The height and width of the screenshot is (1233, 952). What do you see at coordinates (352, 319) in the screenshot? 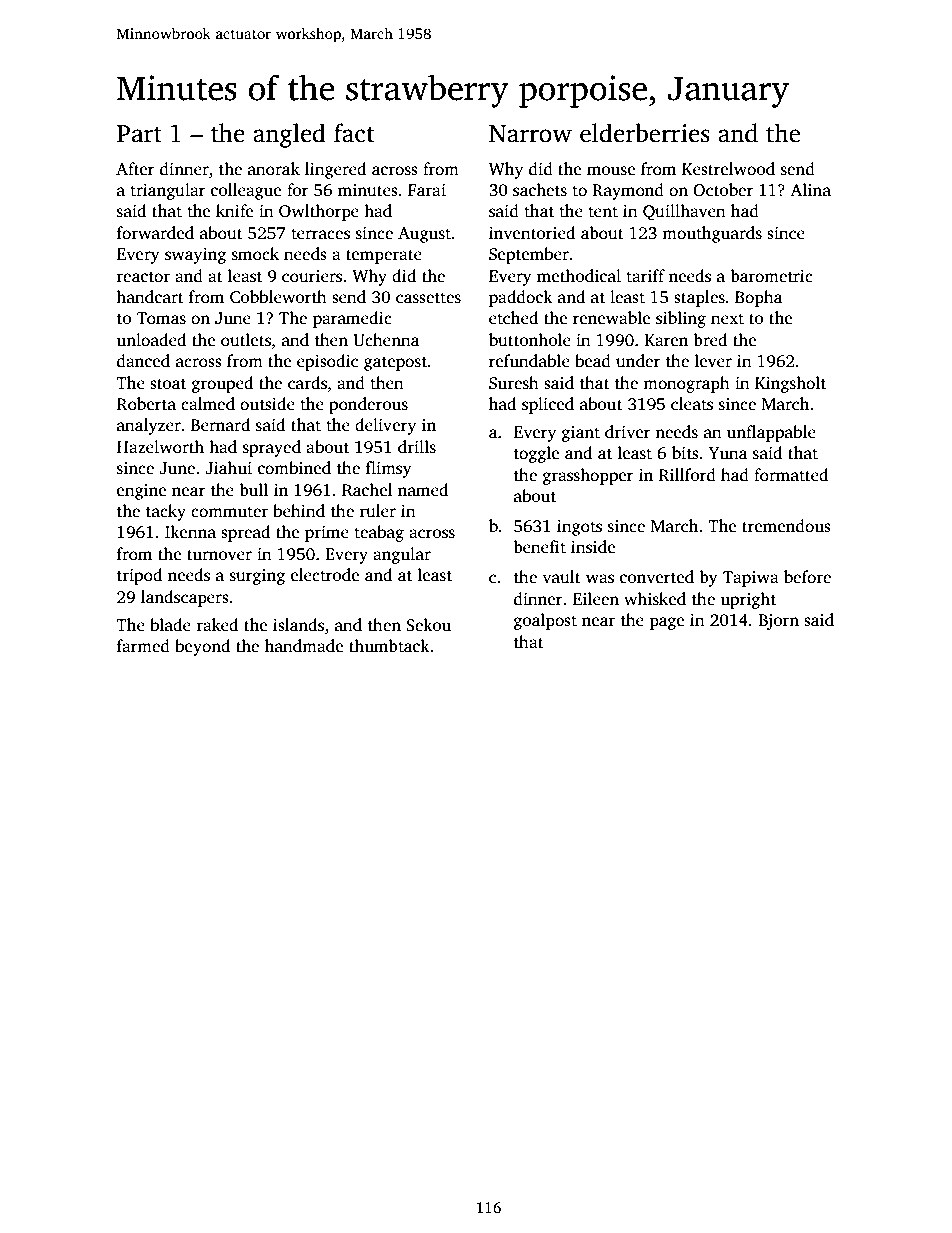
I see `paramedic` at bounding box center [352, 319].
